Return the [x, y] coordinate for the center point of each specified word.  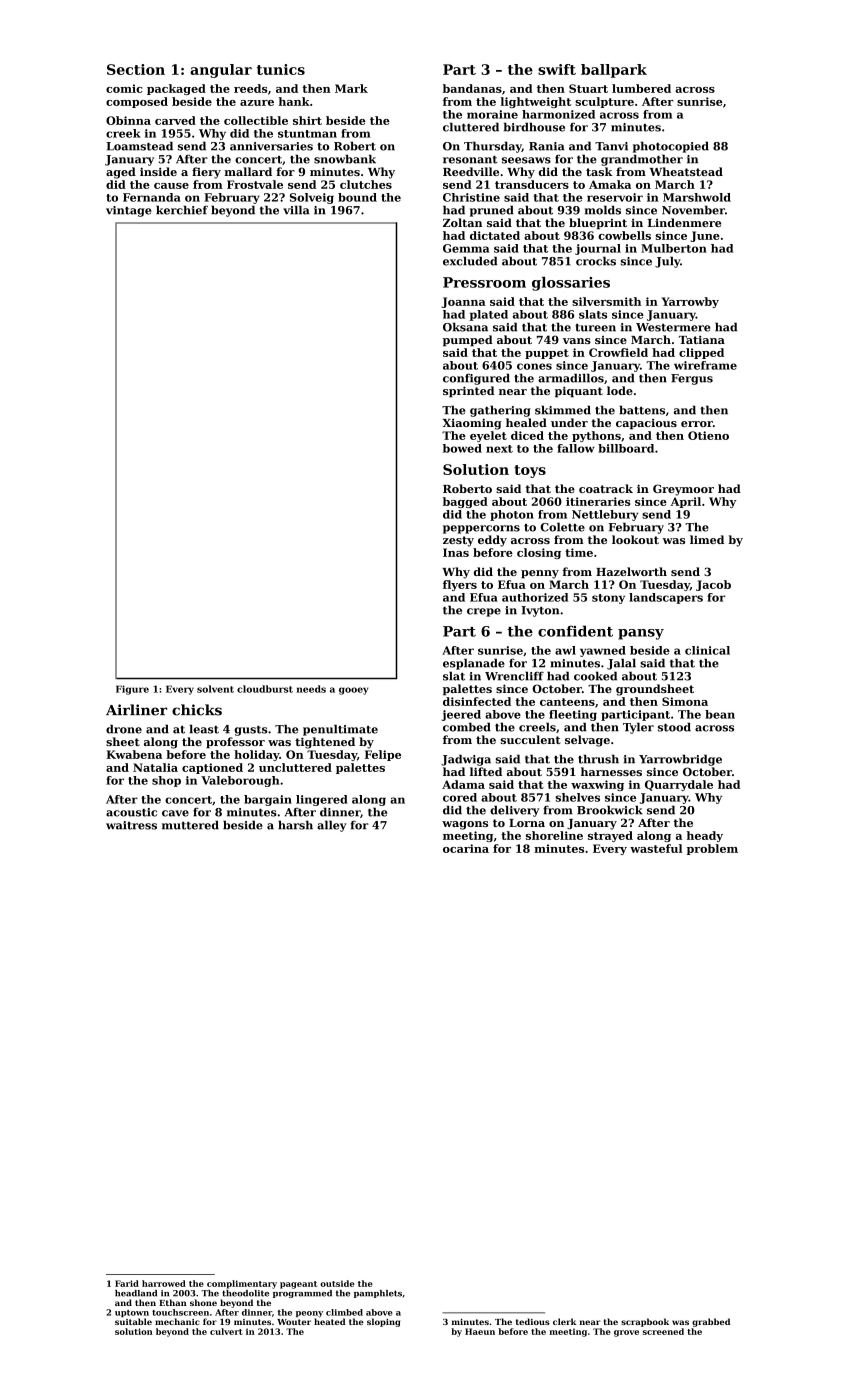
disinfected [477, 701]
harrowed [164, 1283]
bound [357, 197]
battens [642, 410]
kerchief [182, 210]
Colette [562, 527]
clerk [564, 1321]
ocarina [466, 848]
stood [674, 727]
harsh [295, 825]
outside [337, 1283]
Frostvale [255, 184]
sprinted [468, 392]
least [204, 729]
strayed [610, 836]
